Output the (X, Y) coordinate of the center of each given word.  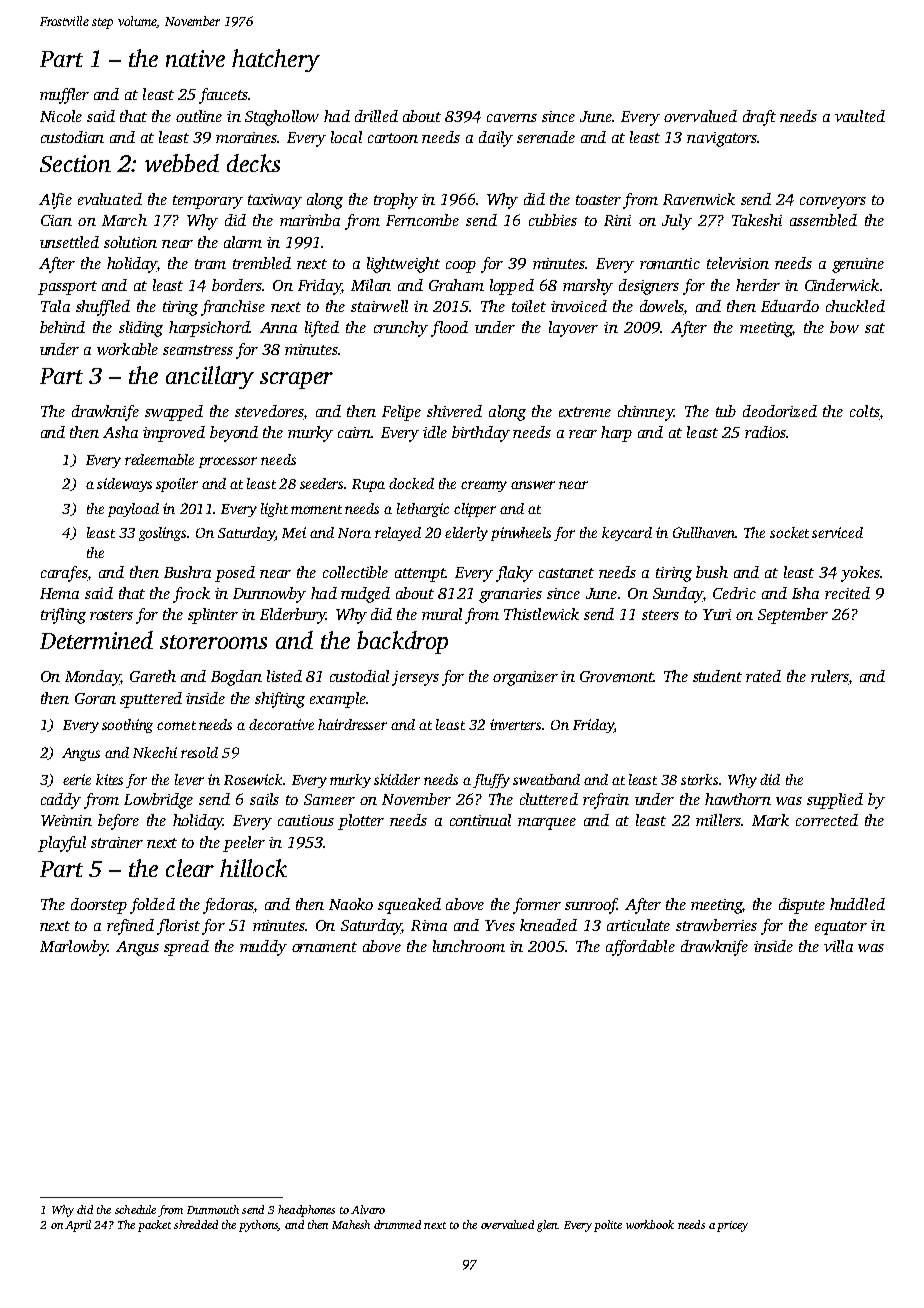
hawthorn (738, 799)
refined (130, 927)
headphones (306, 1211)
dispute (802, 906)
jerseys (415, 678)
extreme (585, 412)
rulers (830, 677)
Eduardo (790, 306)
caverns (512, 118)
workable (127, 349)
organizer (525, 678)
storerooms (213, 642)
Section (75, 163)
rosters (111, 615)
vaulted (860, 116)
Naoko (351, 904)
